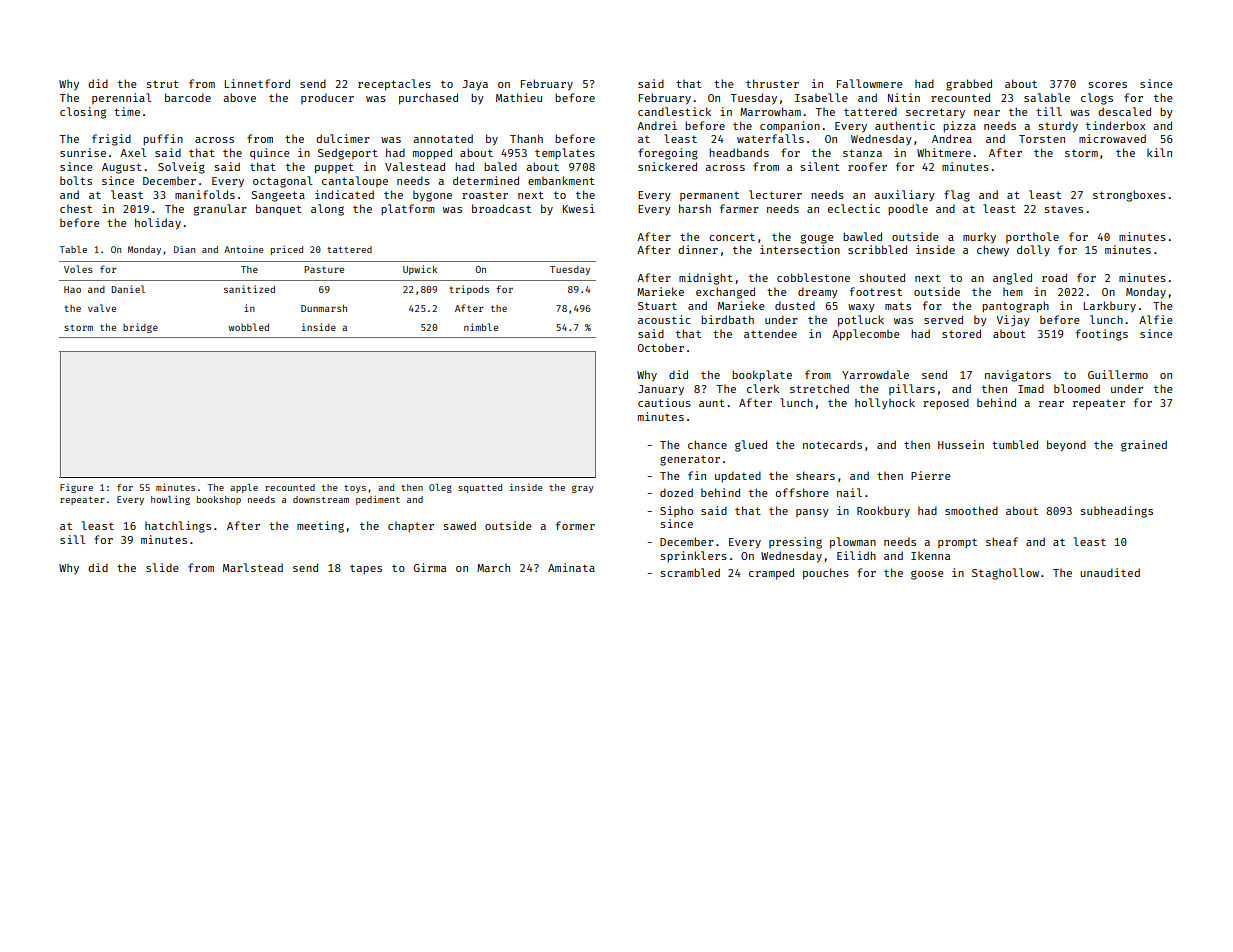 The width and height of the page is (1233, 952). I want to click on footings, so click(1102, 335).
